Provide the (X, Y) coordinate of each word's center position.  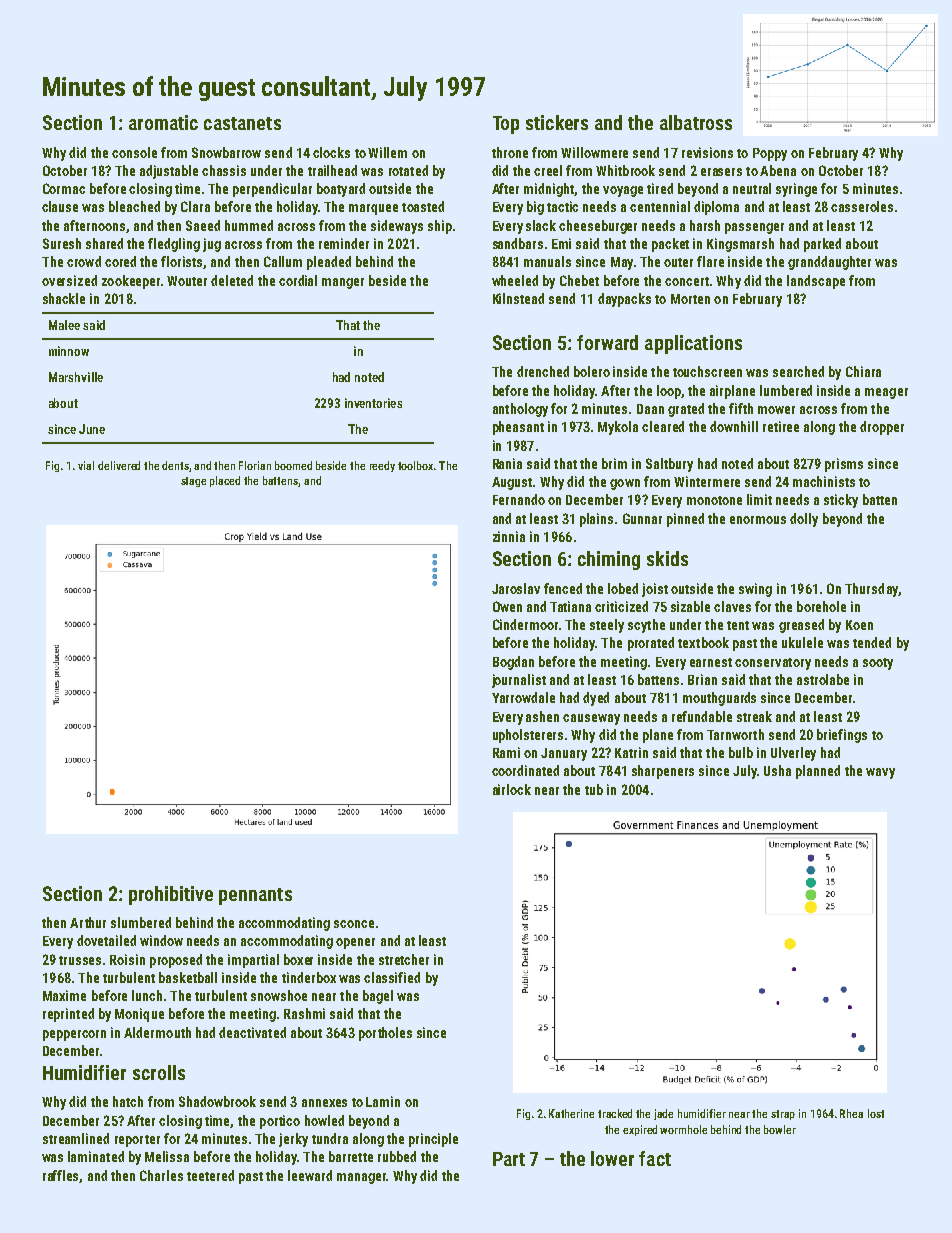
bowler (780, 1129)
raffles (61, 1176)
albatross (696, 122)
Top (506, 125)
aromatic (163, 122)
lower (612, 1158)
